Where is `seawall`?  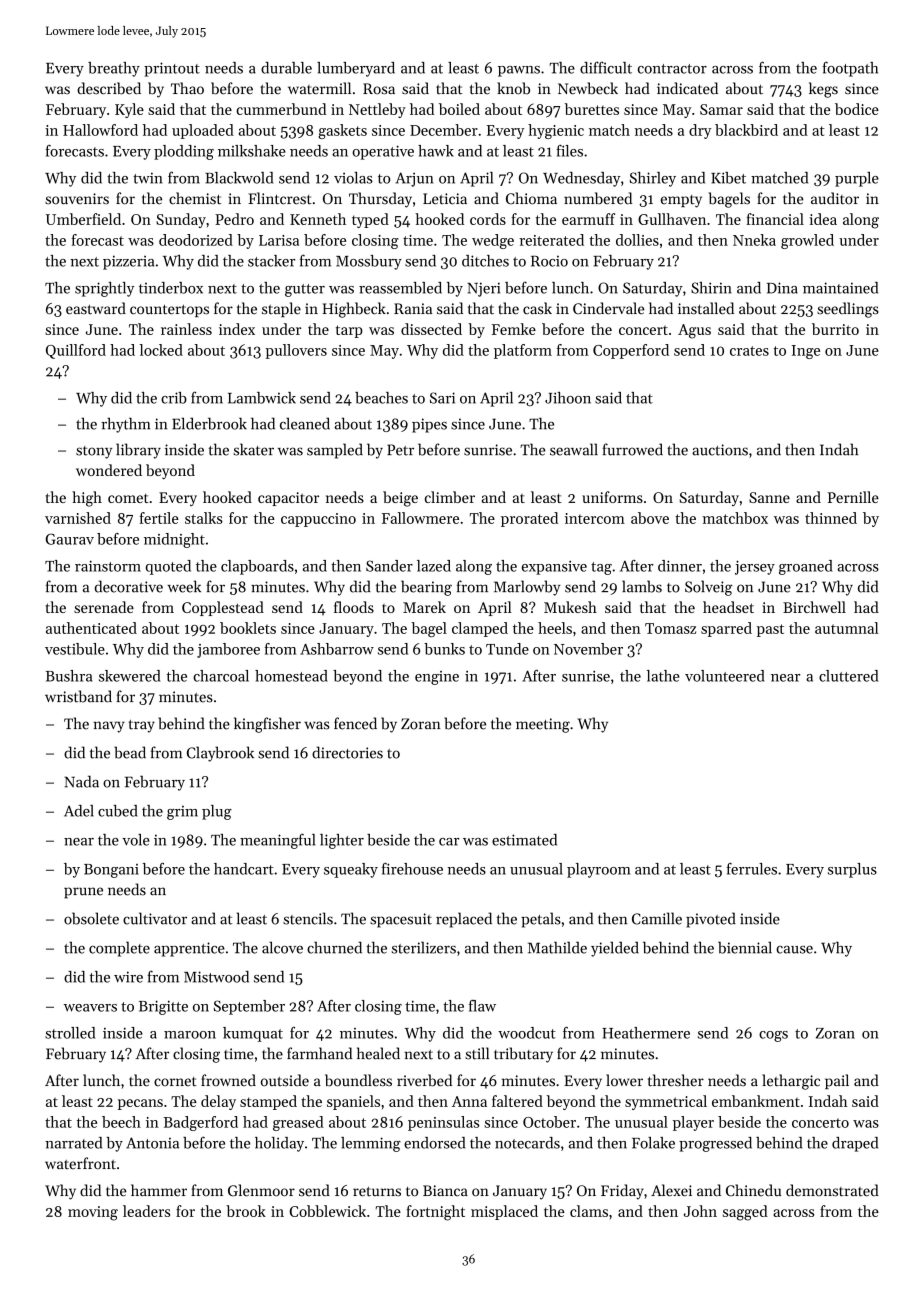
seawall is located at coordinates (574, 449).
